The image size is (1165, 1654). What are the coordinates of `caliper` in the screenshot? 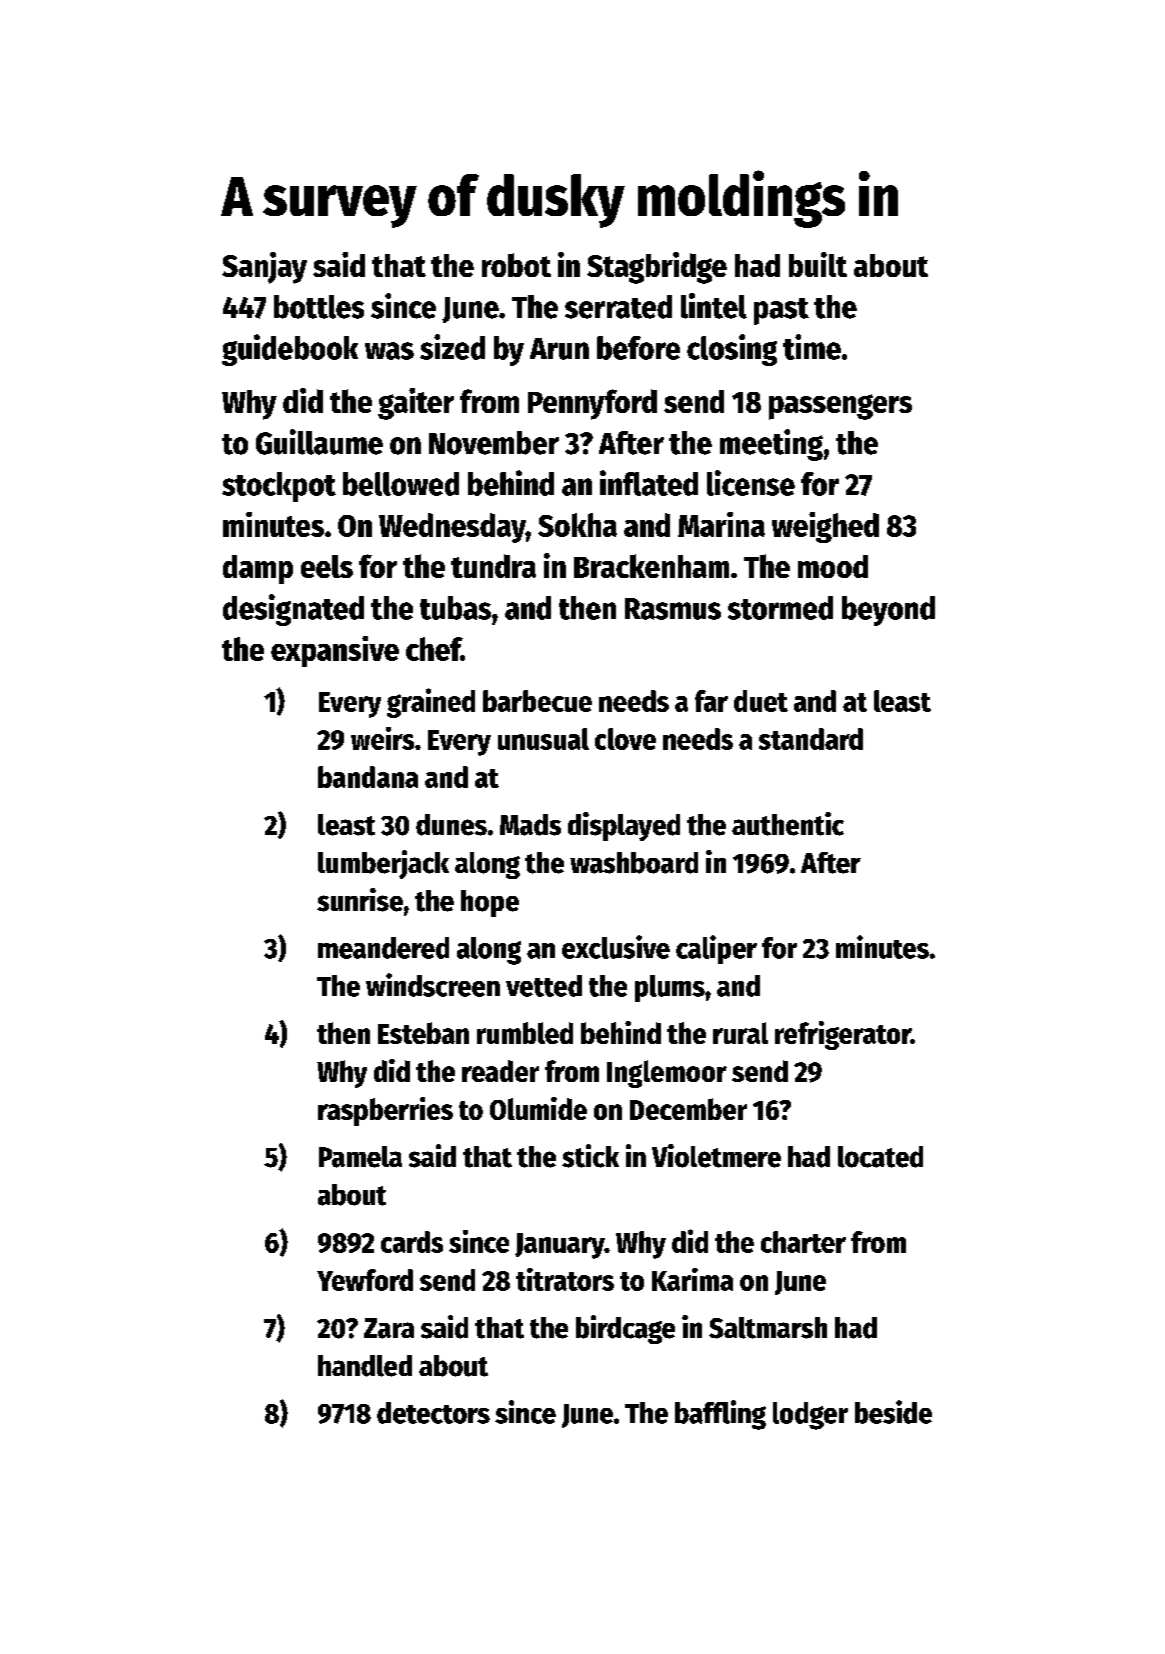 It's located at (716, 949).
